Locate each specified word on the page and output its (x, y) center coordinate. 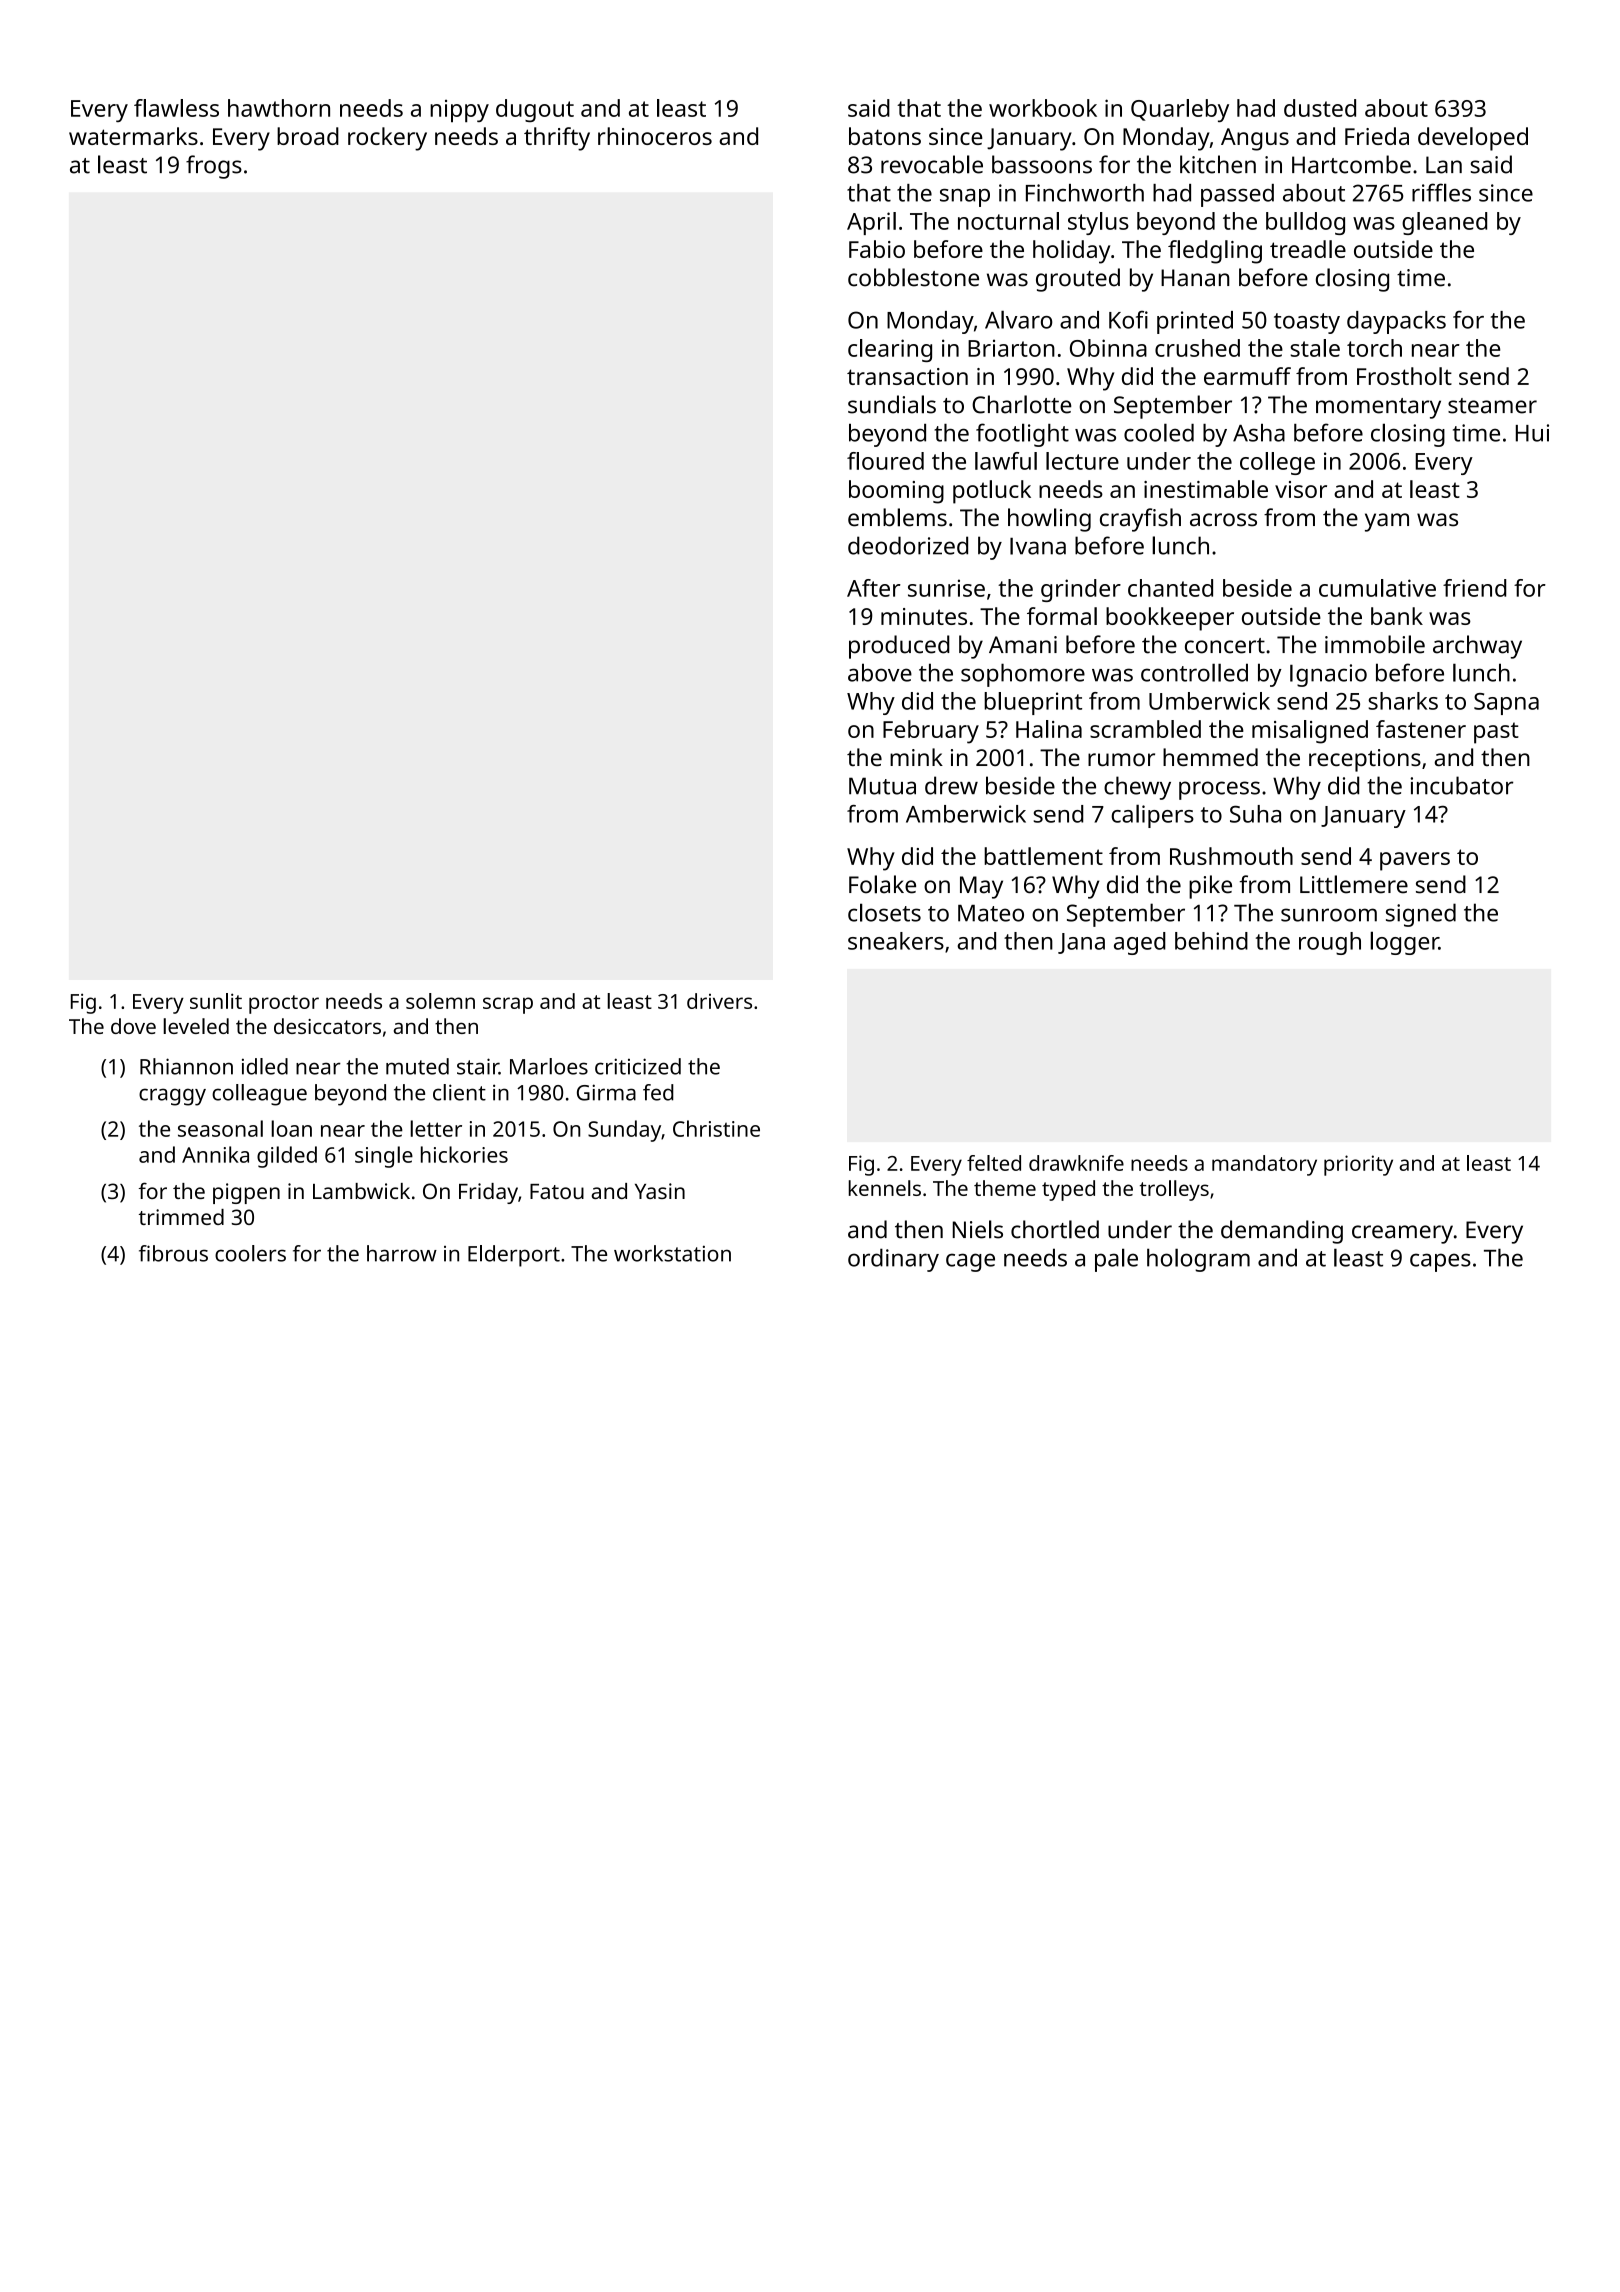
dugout (535, 110)
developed (1473, 139)
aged (1140, 943)
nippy (459, 111)
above (880, 672)
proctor (284, 1004)
